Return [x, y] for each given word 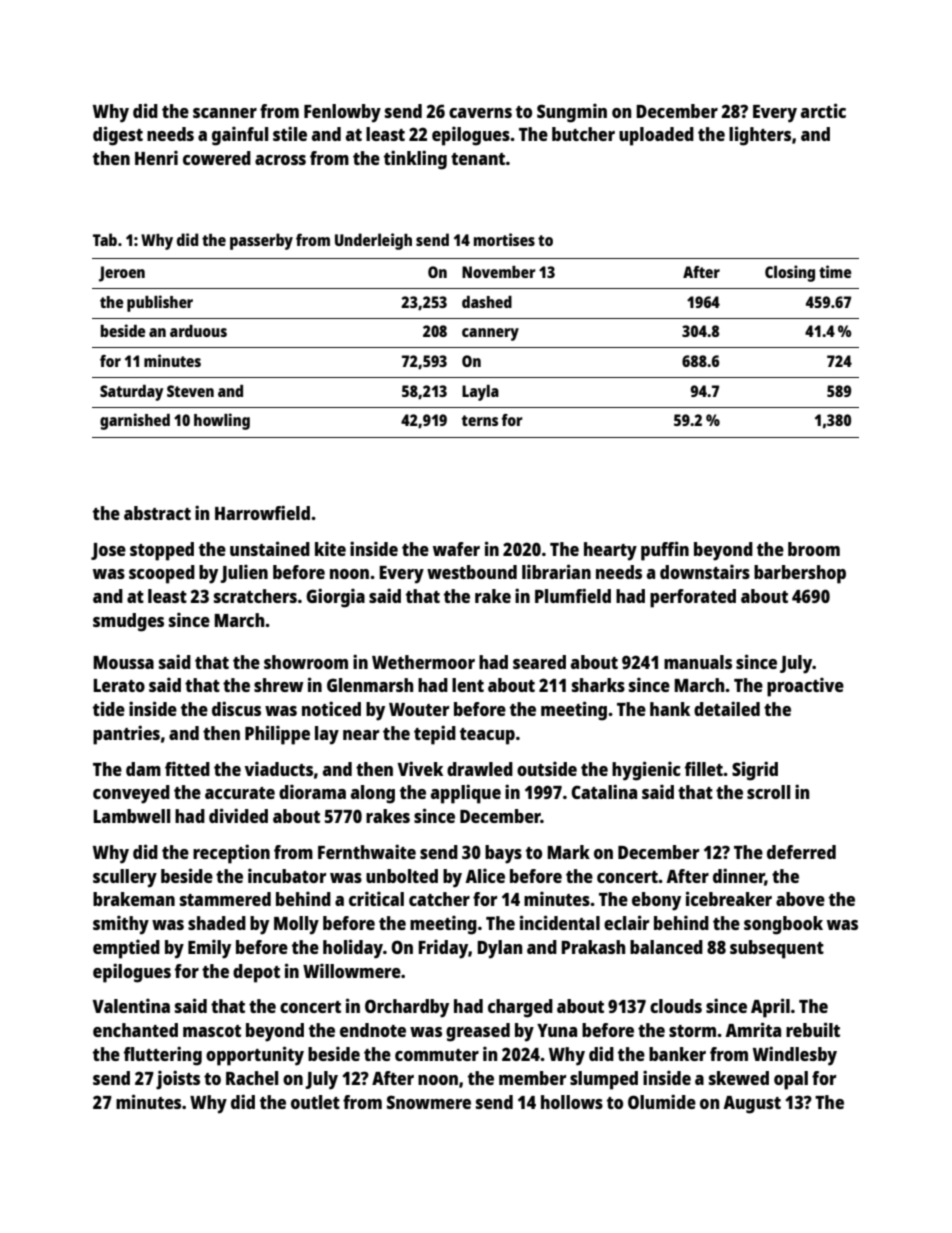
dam [143, 769]
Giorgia [335, 598]
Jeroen [122, 274]
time [835, 271]
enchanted [135, 1030]
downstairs [705, 571]
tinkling [415, 160]
